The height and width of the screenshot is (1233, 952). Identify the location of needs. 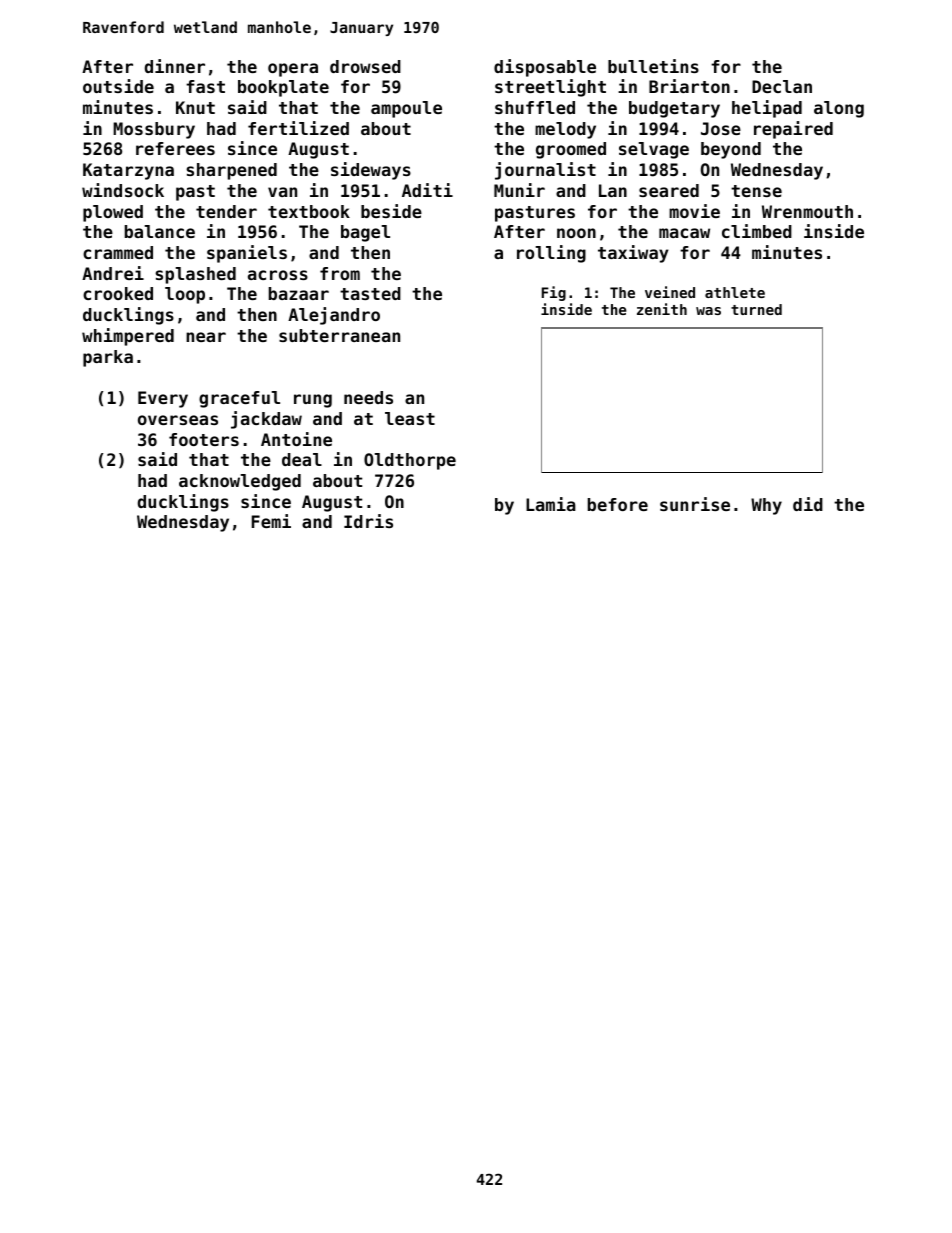
(368, 397).
